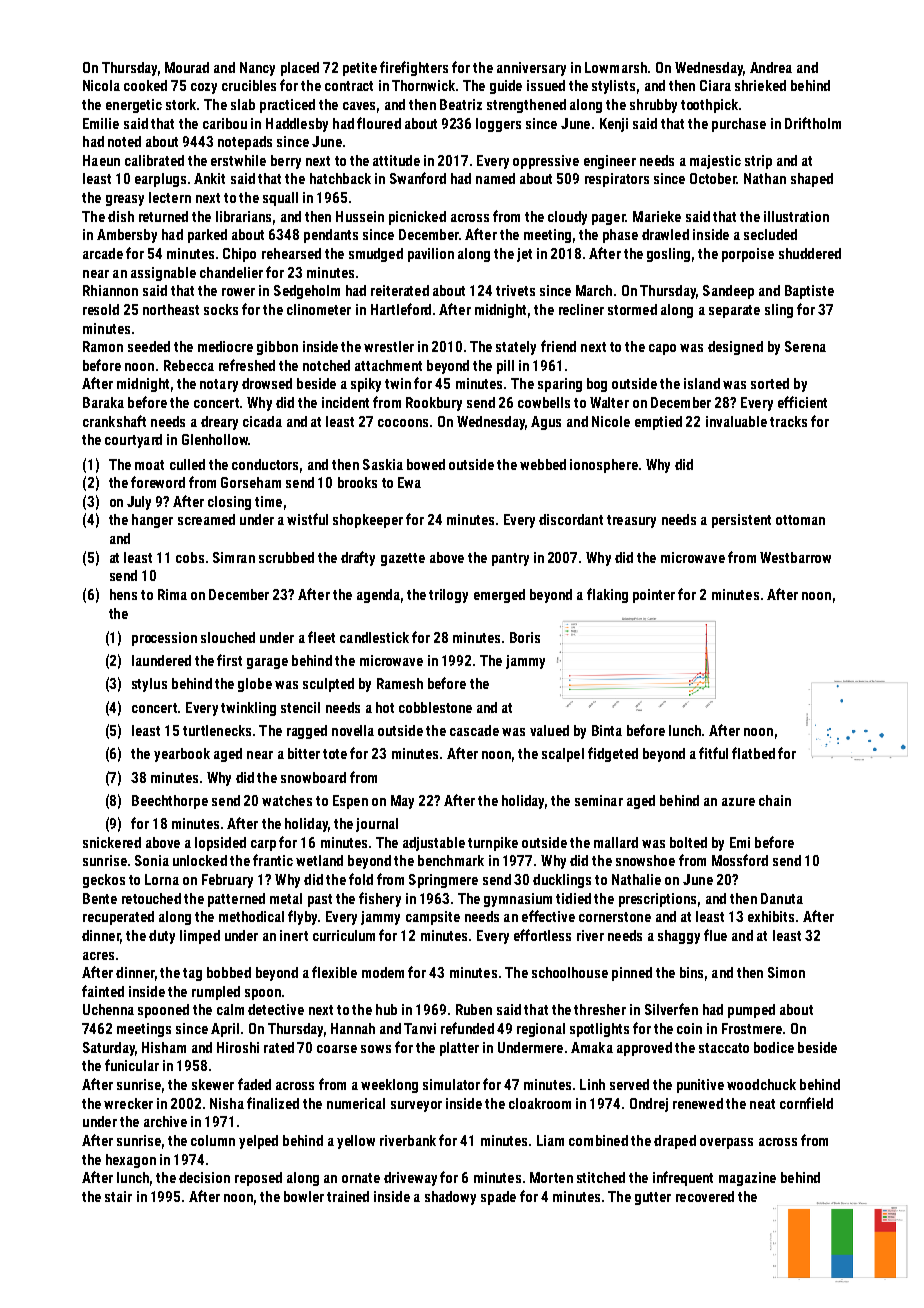 This screenshot has height=1308, width=924. I want to click on firefighters, so click(414, 68).
